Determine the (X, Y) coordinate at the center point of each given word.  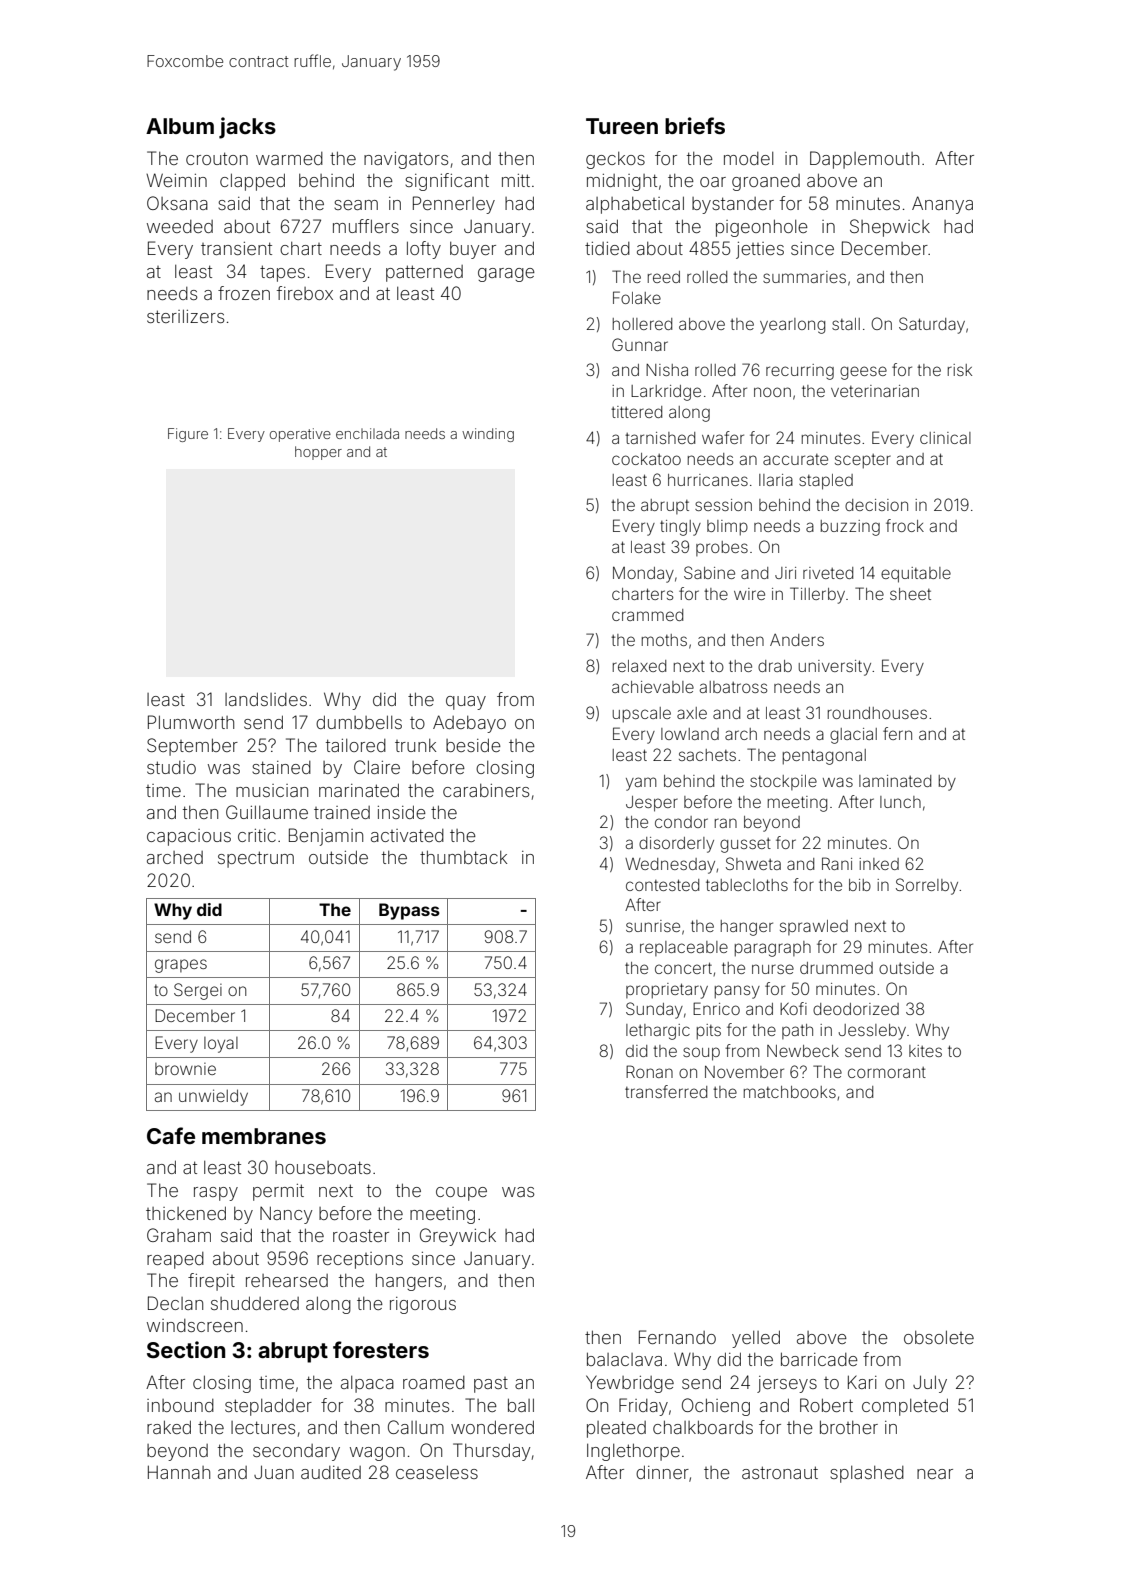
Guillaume (267, 812)
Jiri (785, 573)
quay (466, 703)
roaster (361, 1235)
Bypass (409, 911)
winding (488, 435)
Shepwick (890, 228)
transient (236, 248)
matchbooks (790, 1092)
